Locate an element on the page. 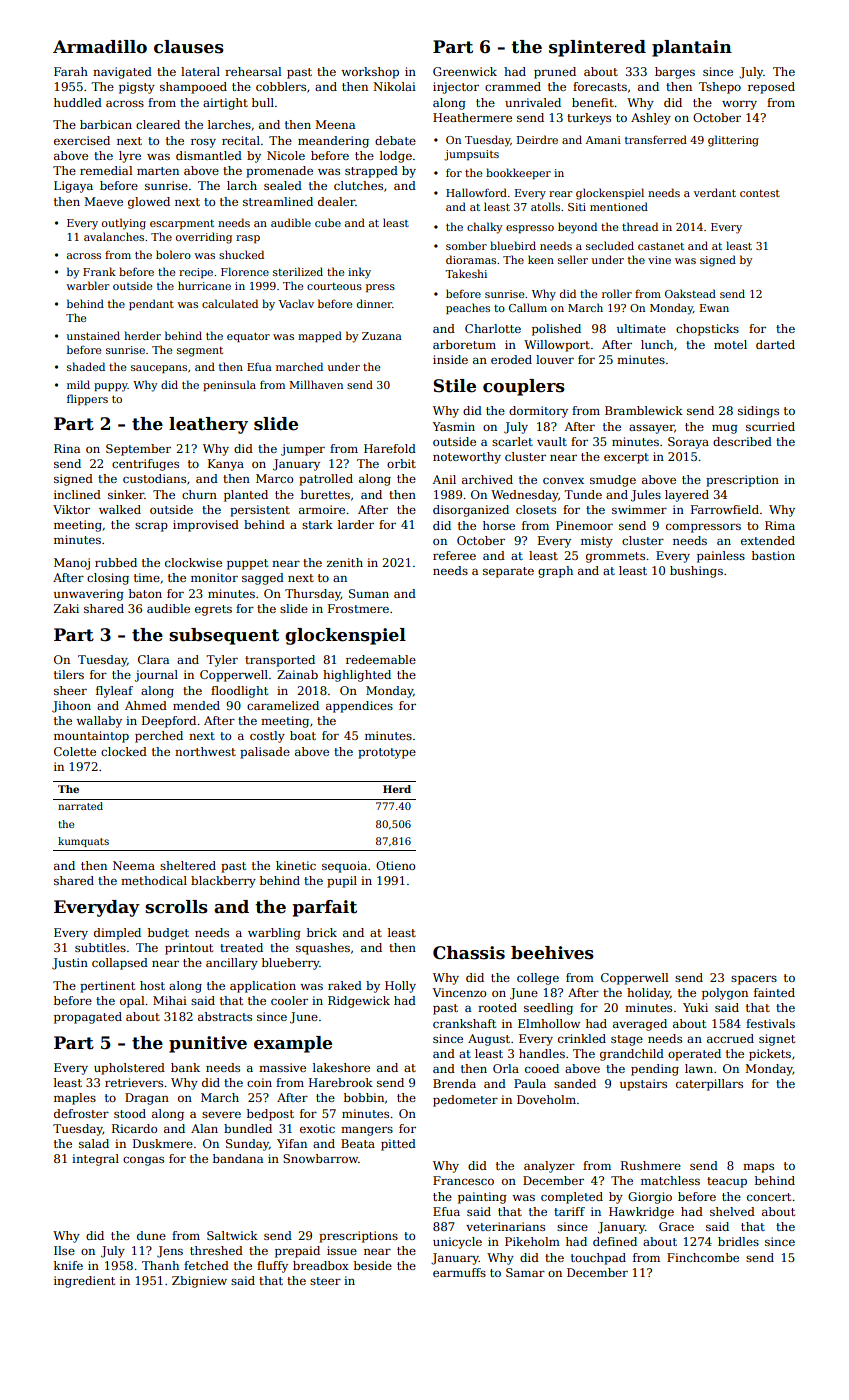  Rima is located at coordinates (780, 525).
